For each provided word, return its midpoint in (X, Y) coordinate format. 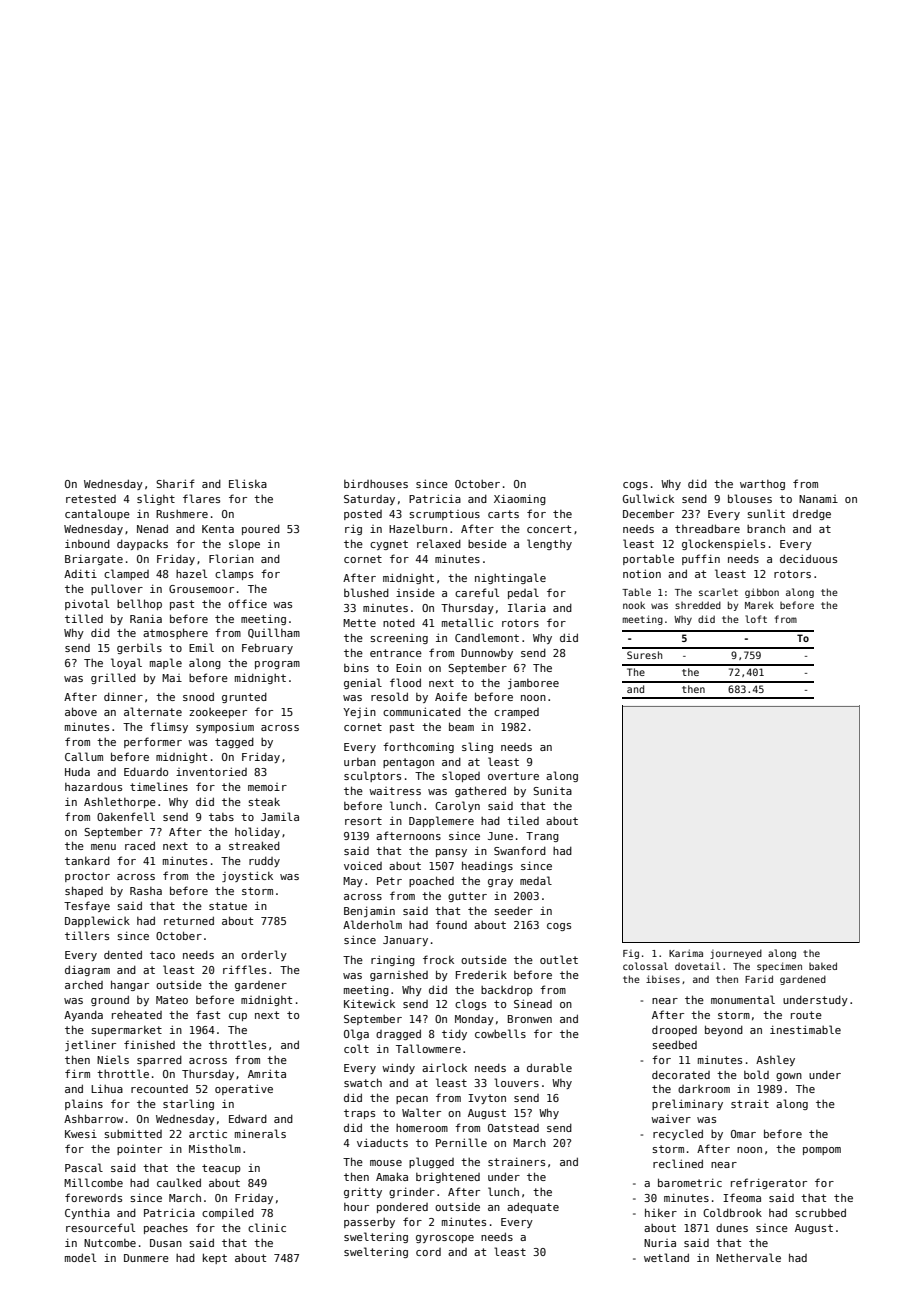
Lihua (107, 1088)
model (80, 1257)
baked (823, 966)
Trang (542, 837)
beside (487, 543)
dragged (398, 1034)
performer (153, 742)
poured (261, 529)
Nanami (818, 499)
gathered (480, 791)
